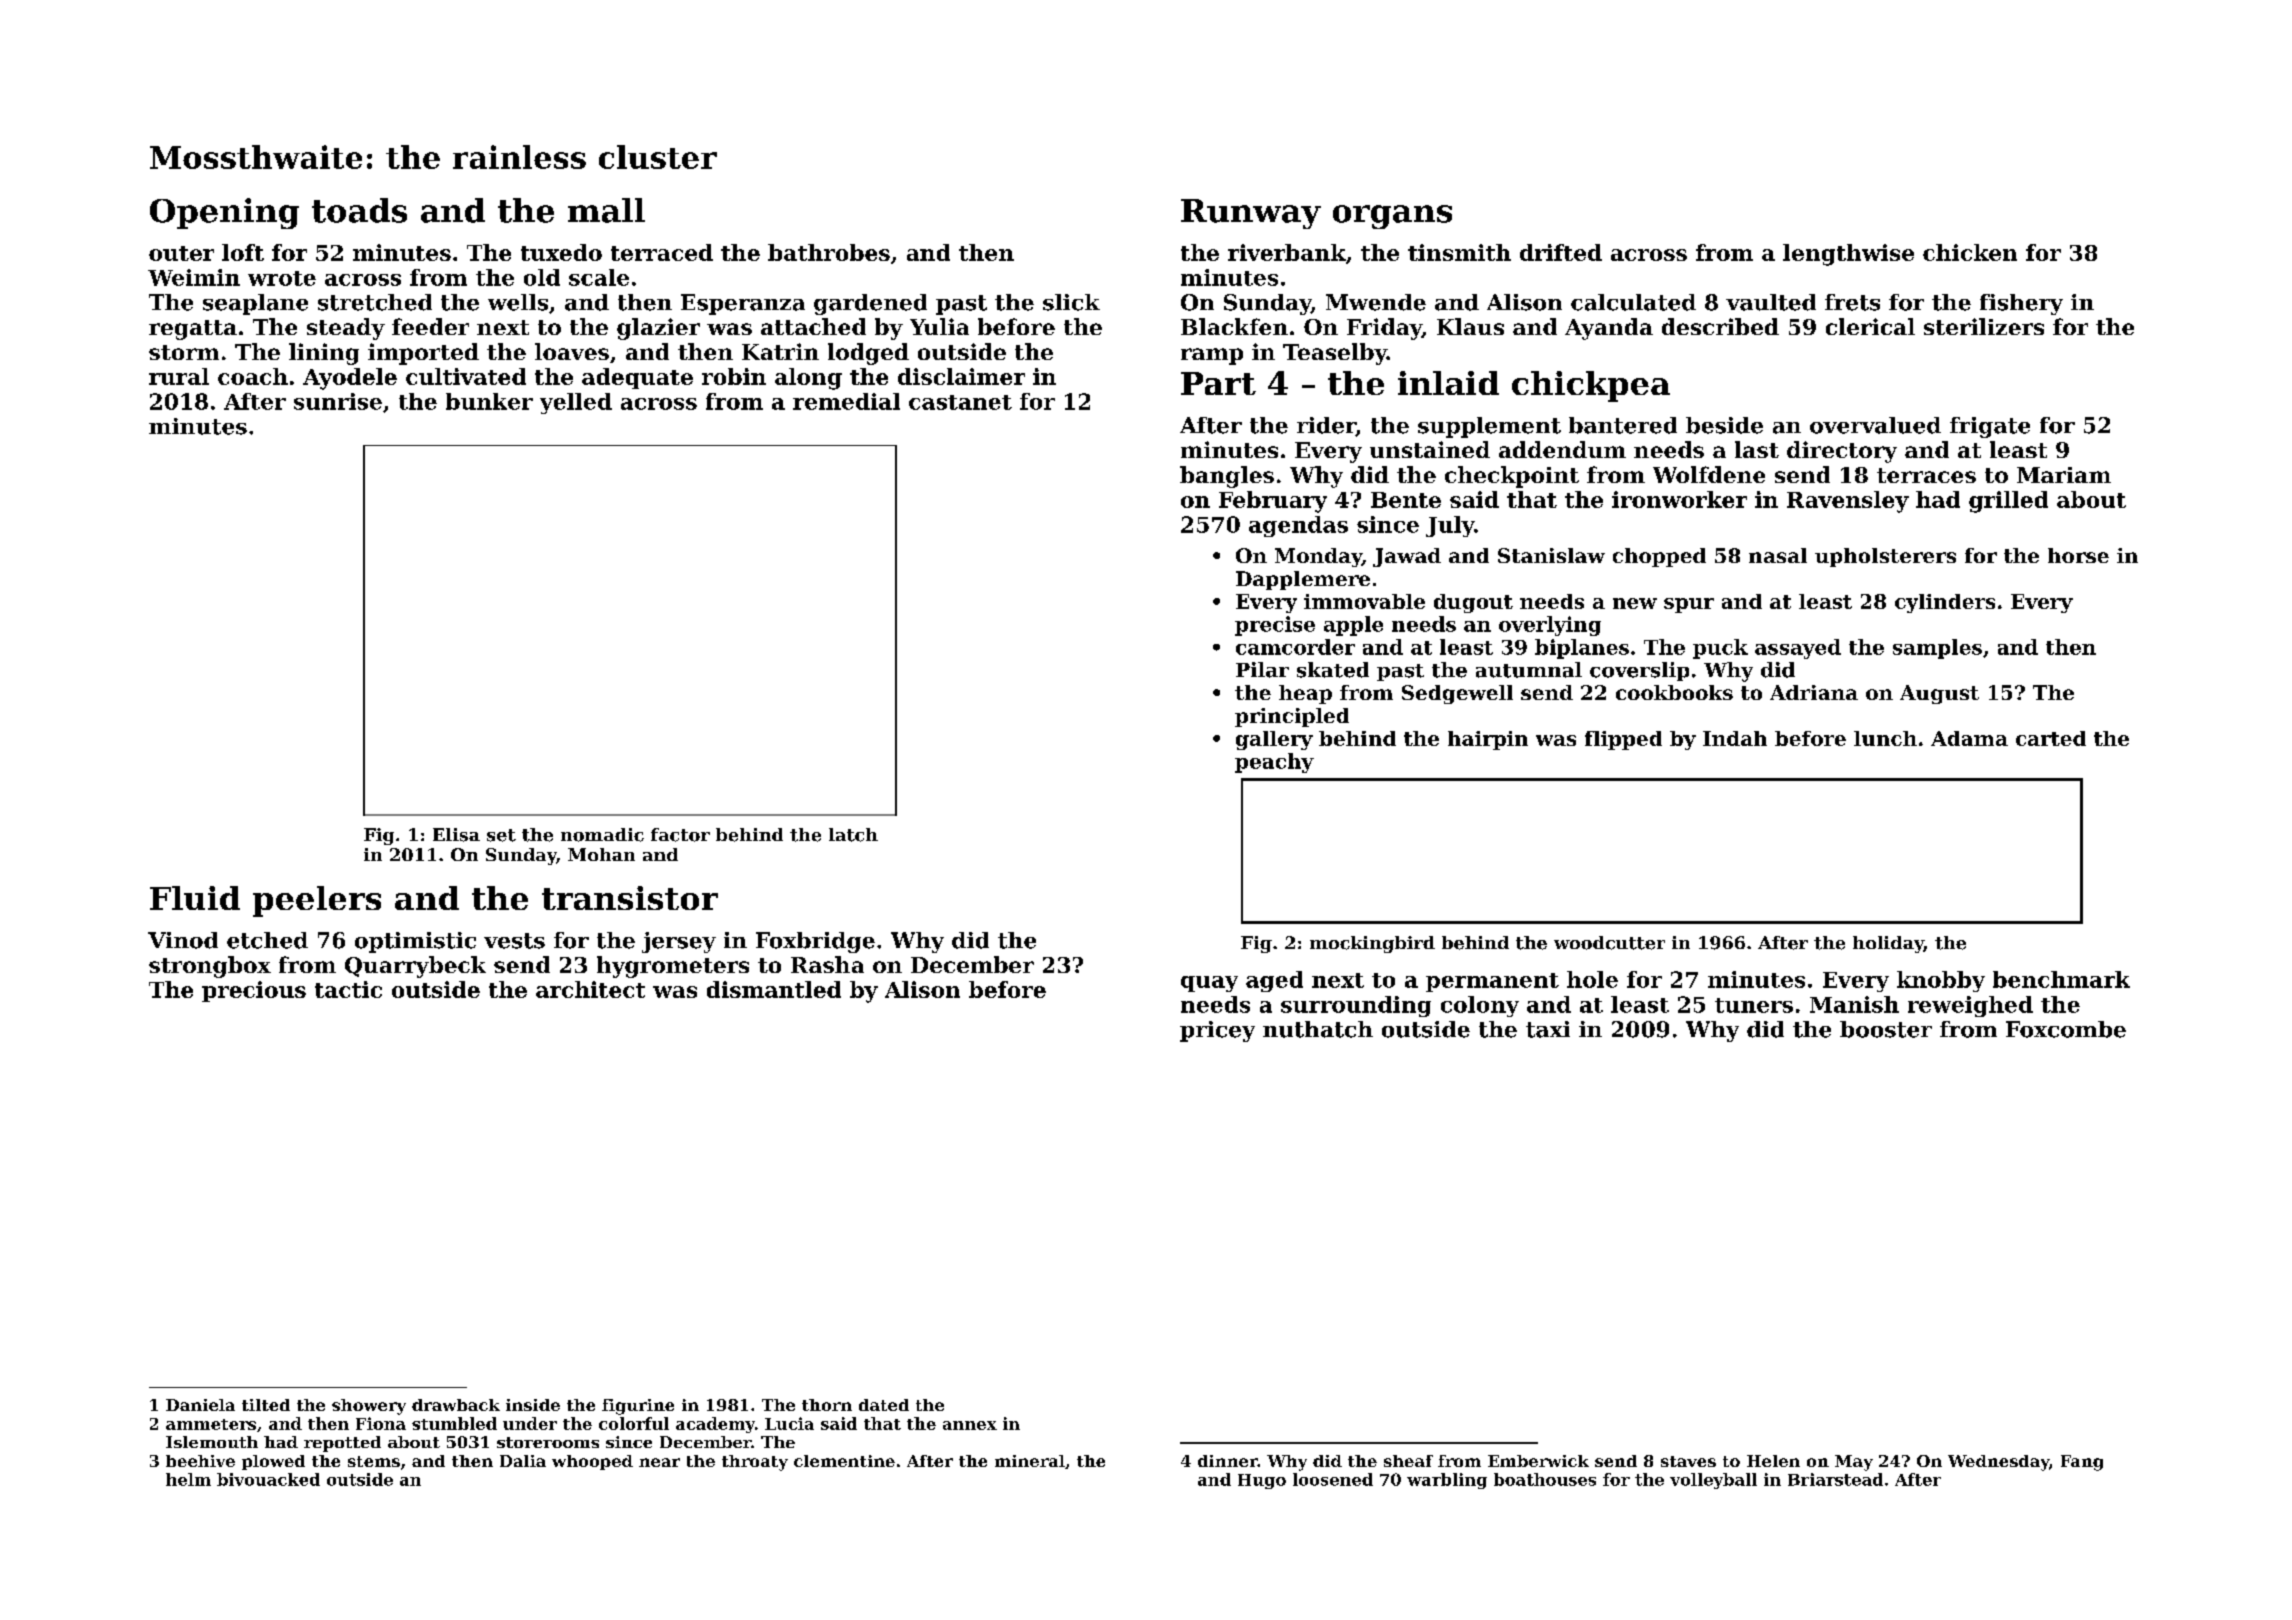 This image has width=2292, height=1620. I want to click on dated, so click(884, 1405).
